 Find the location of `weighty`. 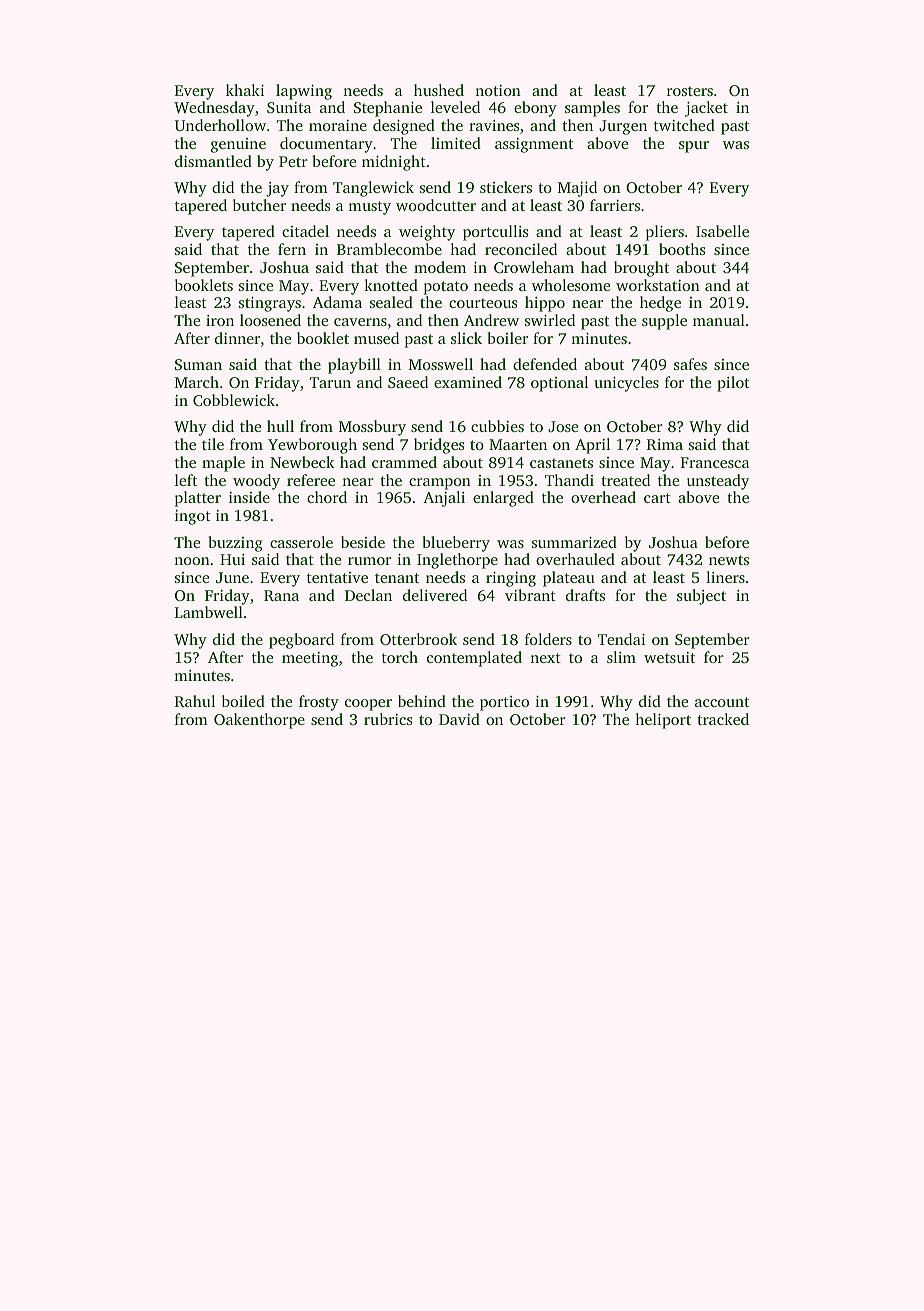

weighty is located at coordinates (427, 233).
